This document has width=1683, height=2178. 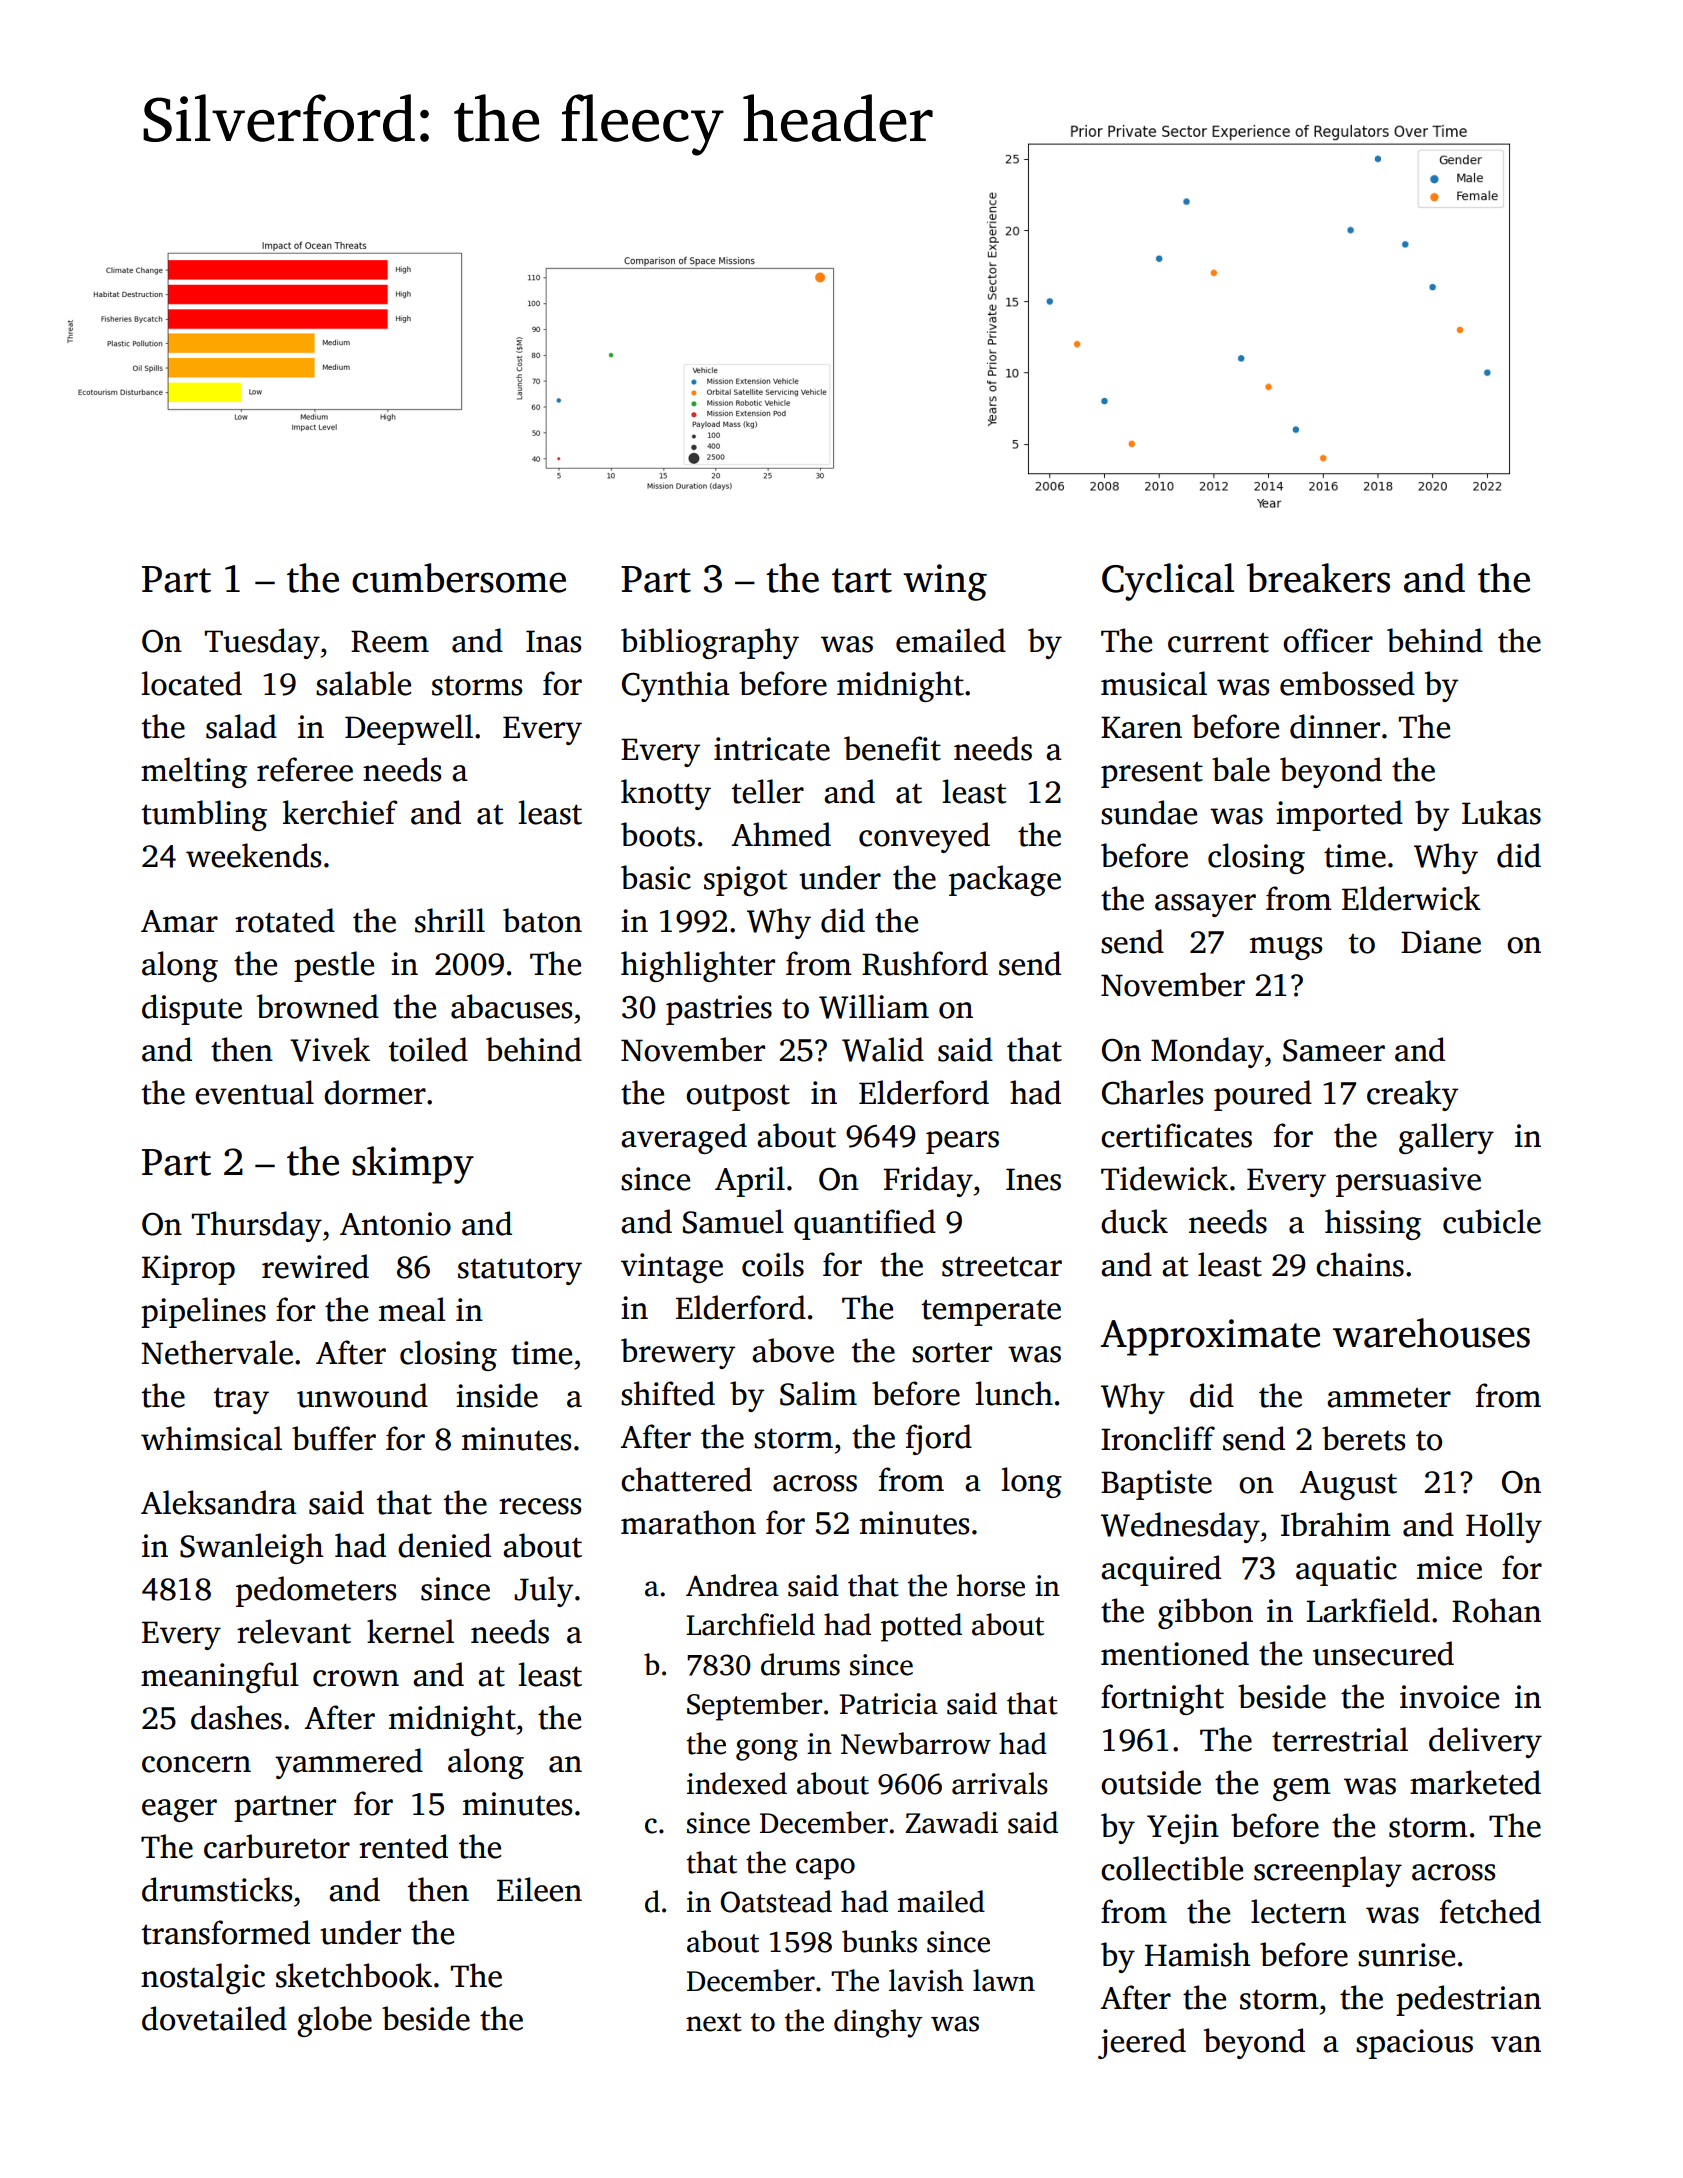 I want to click on embossed, so click(x=1347, y=683).
